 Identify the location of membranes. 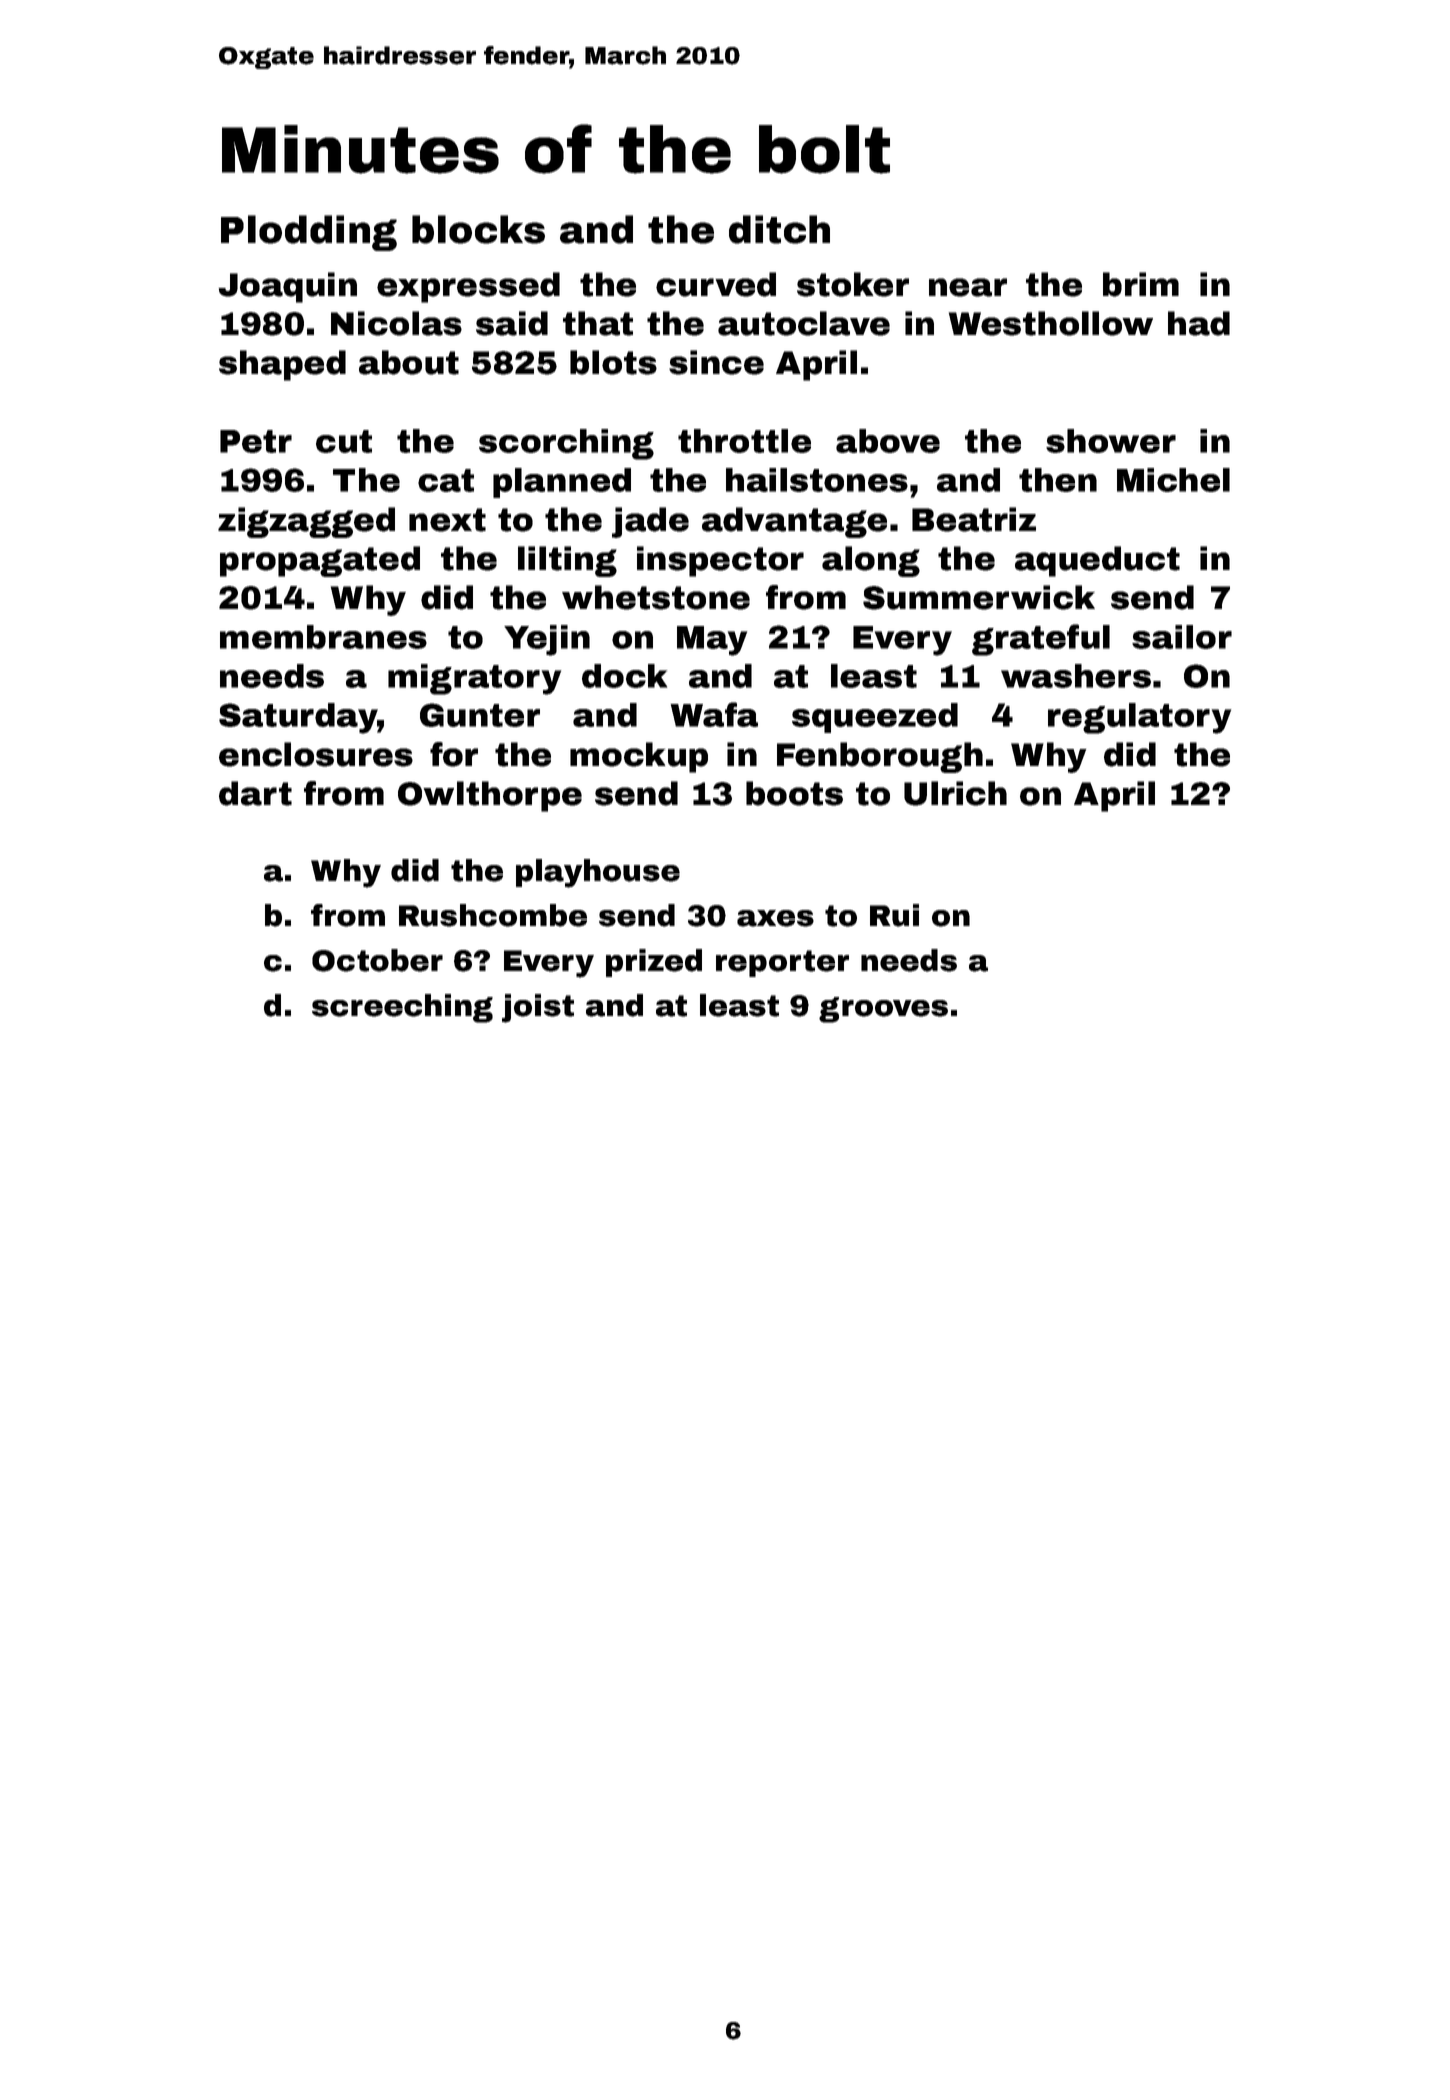
(323, 637).
